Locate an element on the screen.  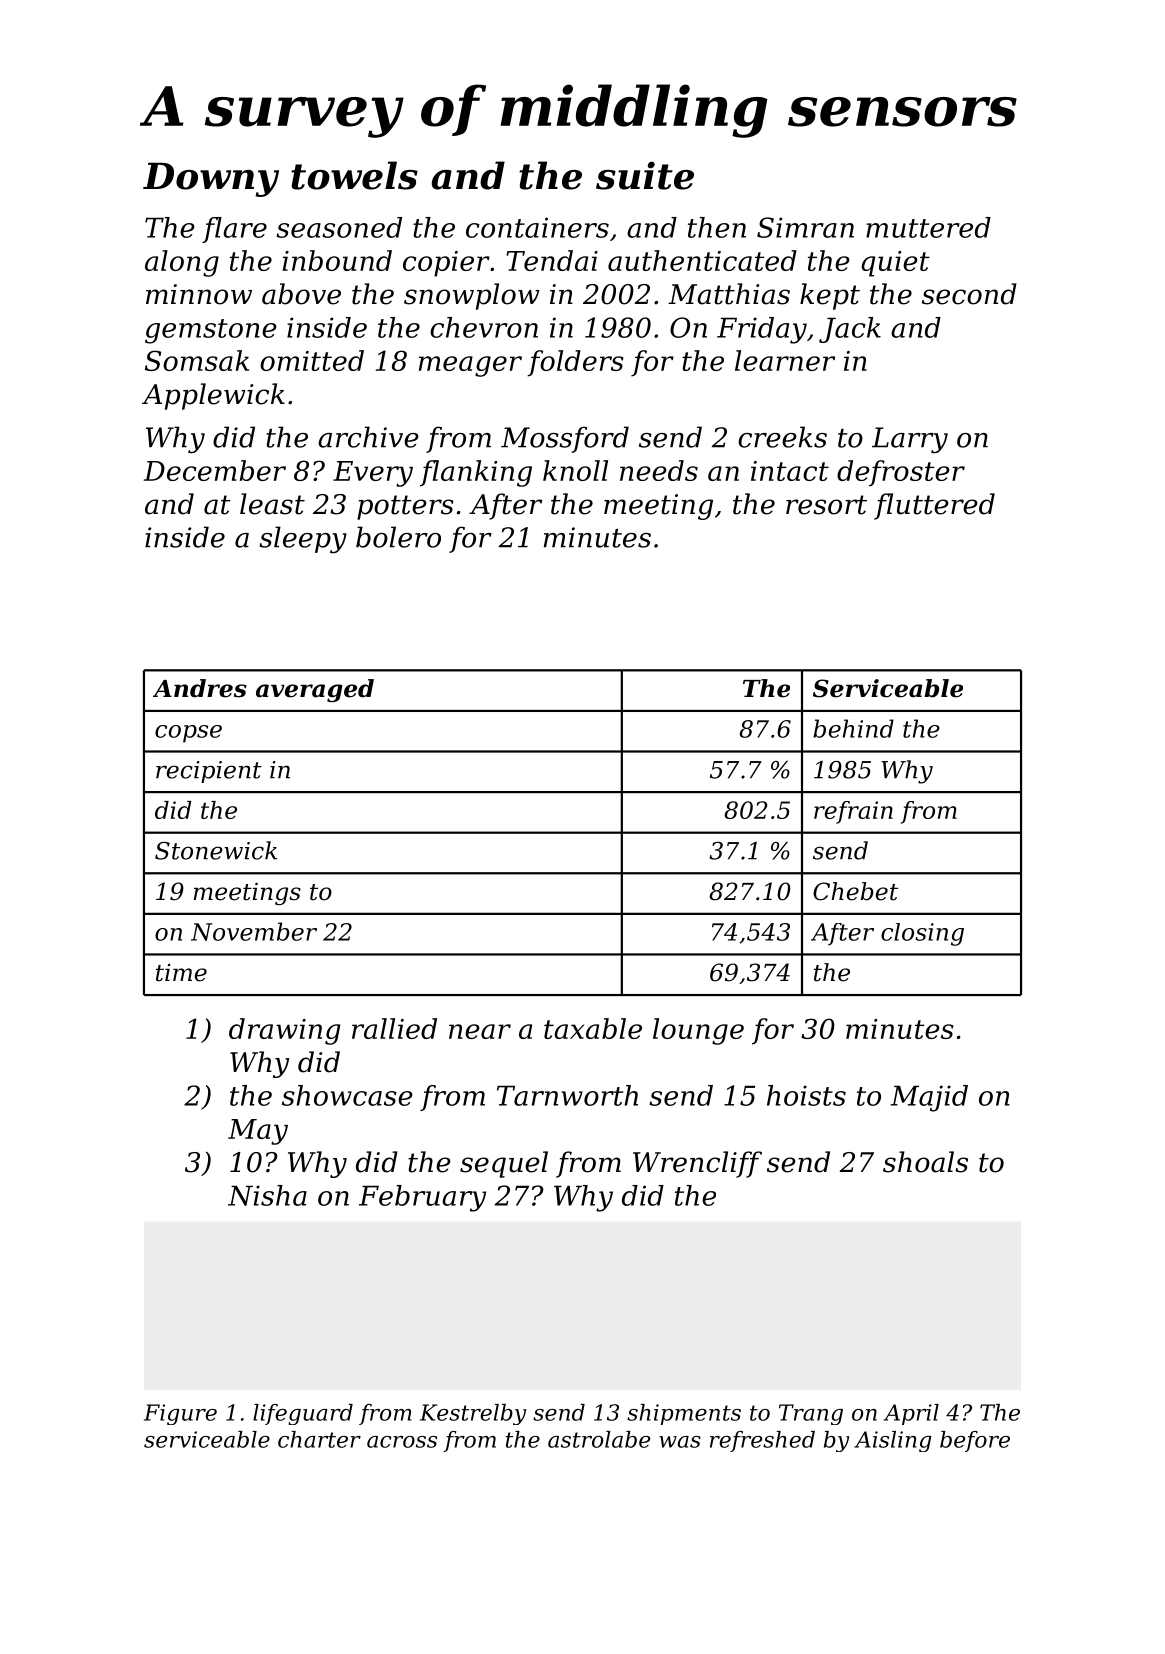
May is located at coordinates (258, 1132).
